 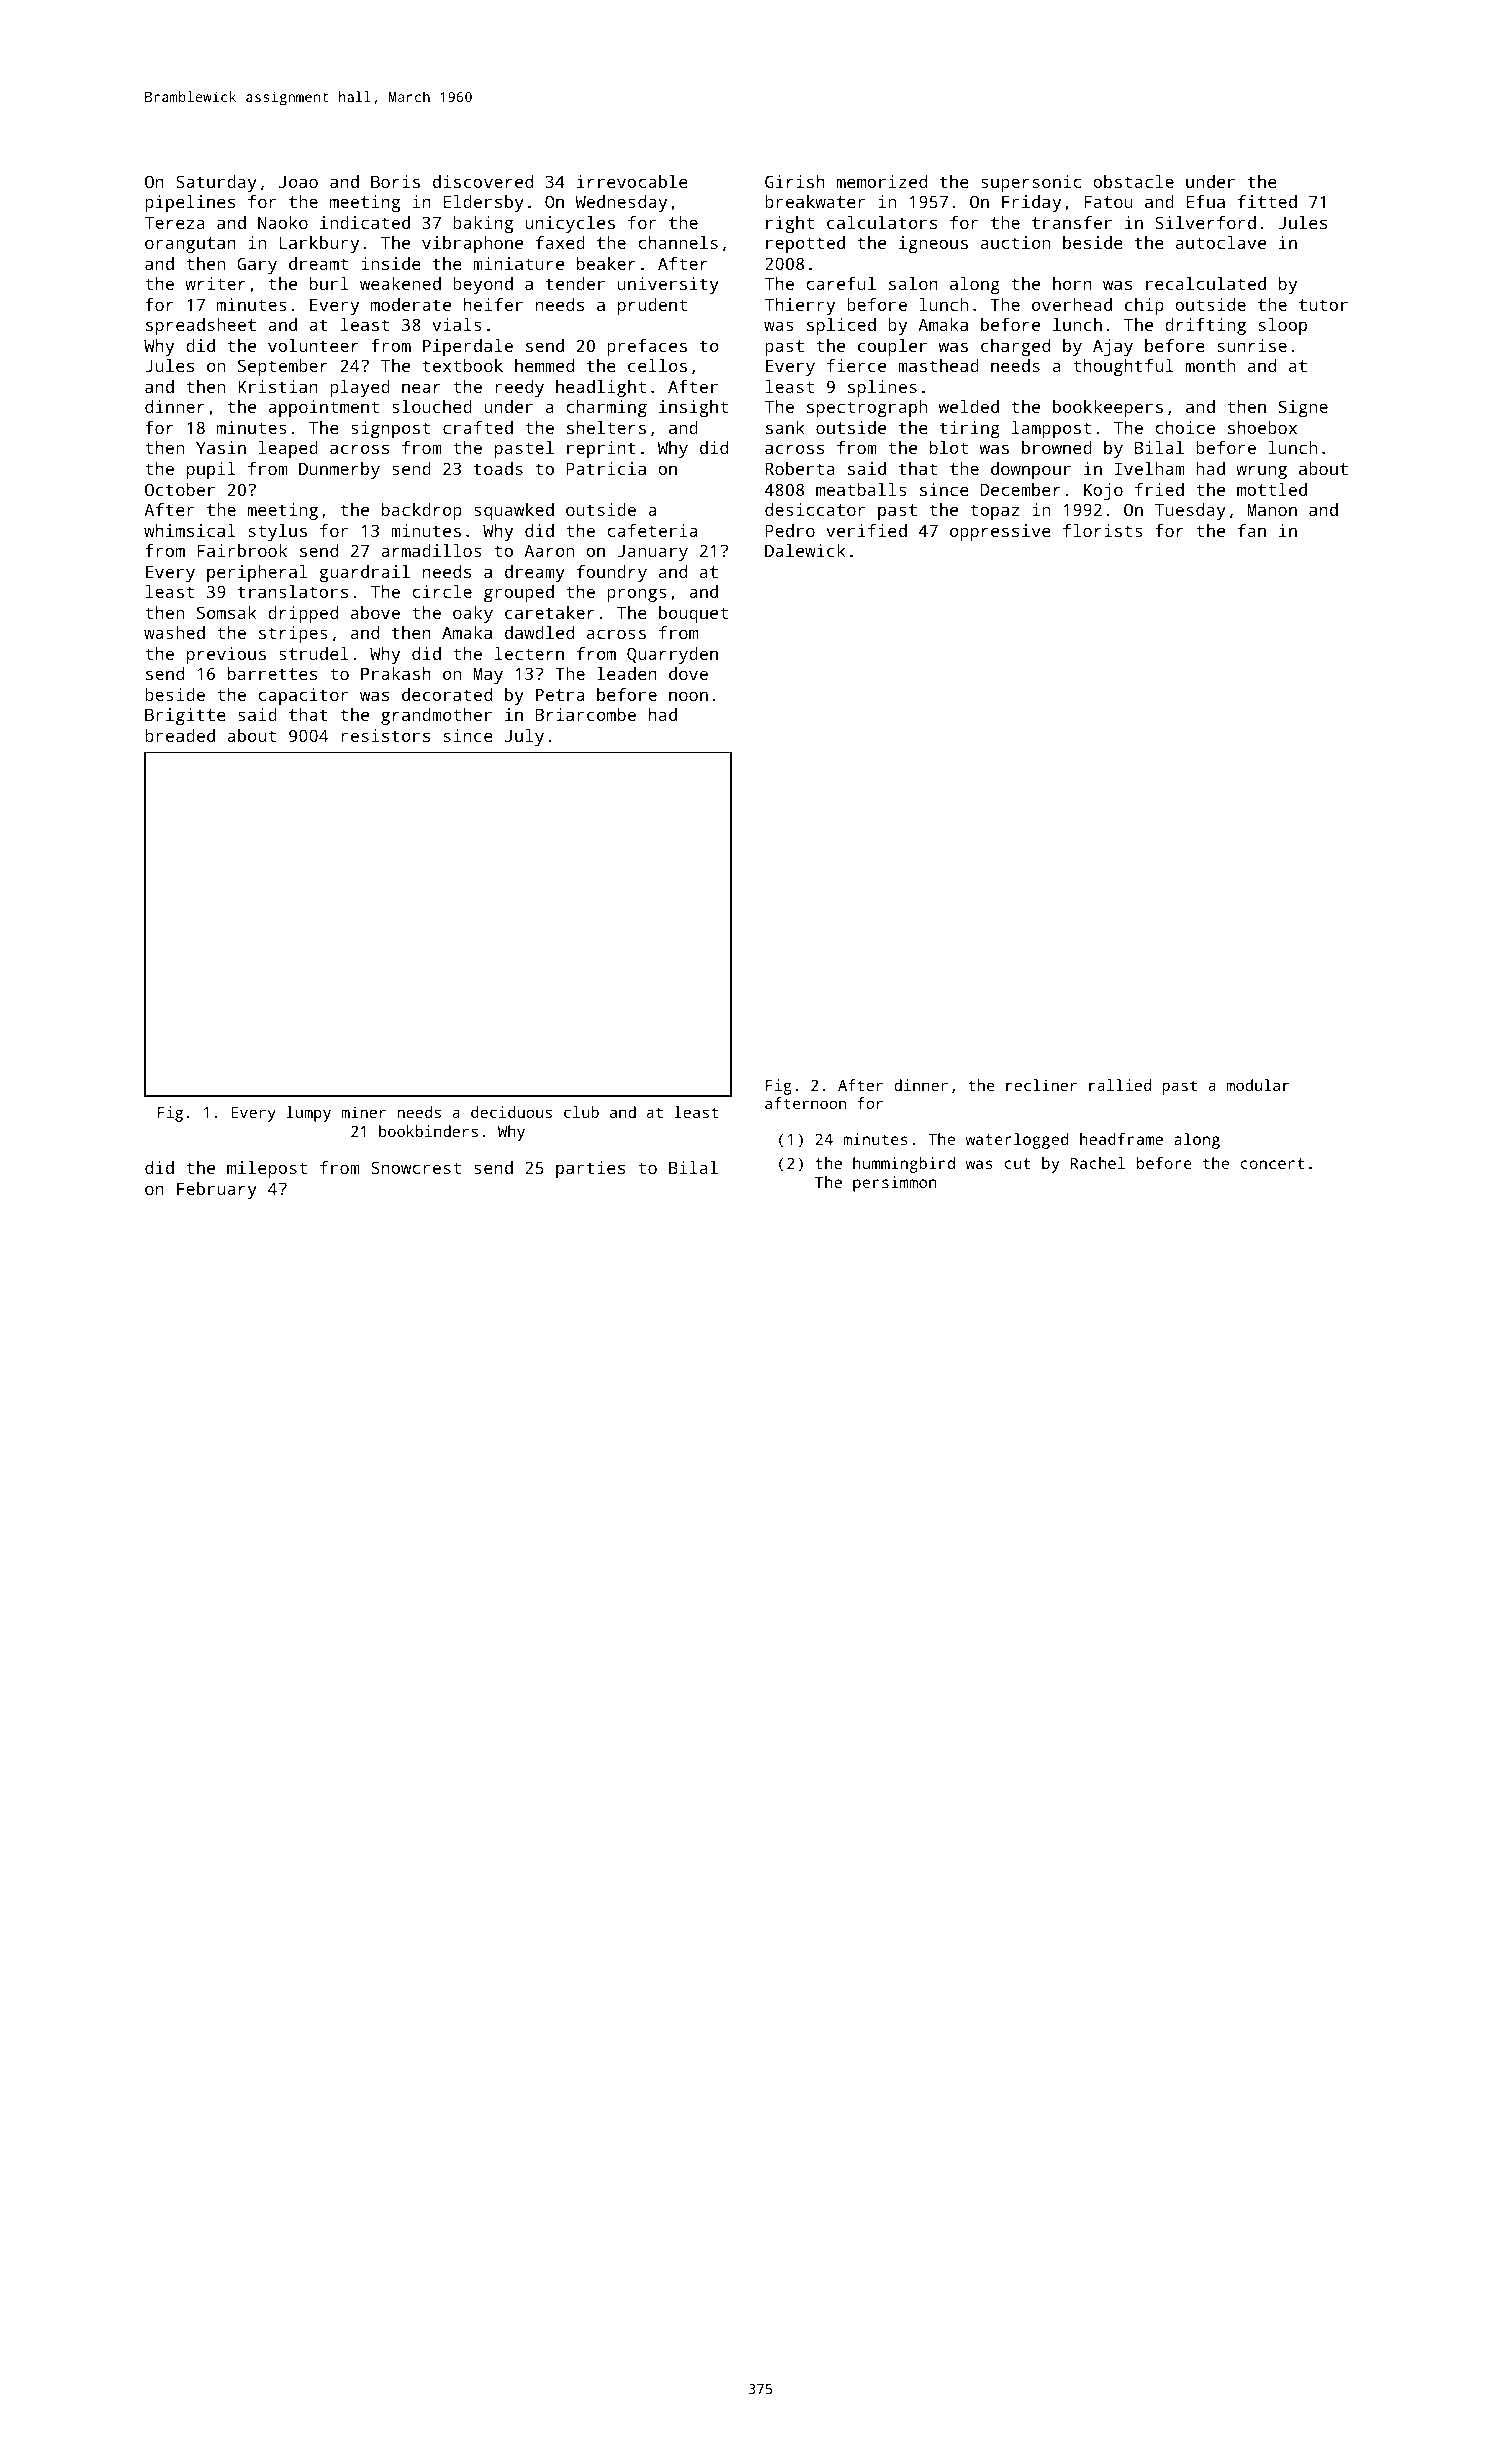 What do you see at coordinates (1121, 1139) in the document?
I see `headframe` at bounding box center [1121, 1139].
